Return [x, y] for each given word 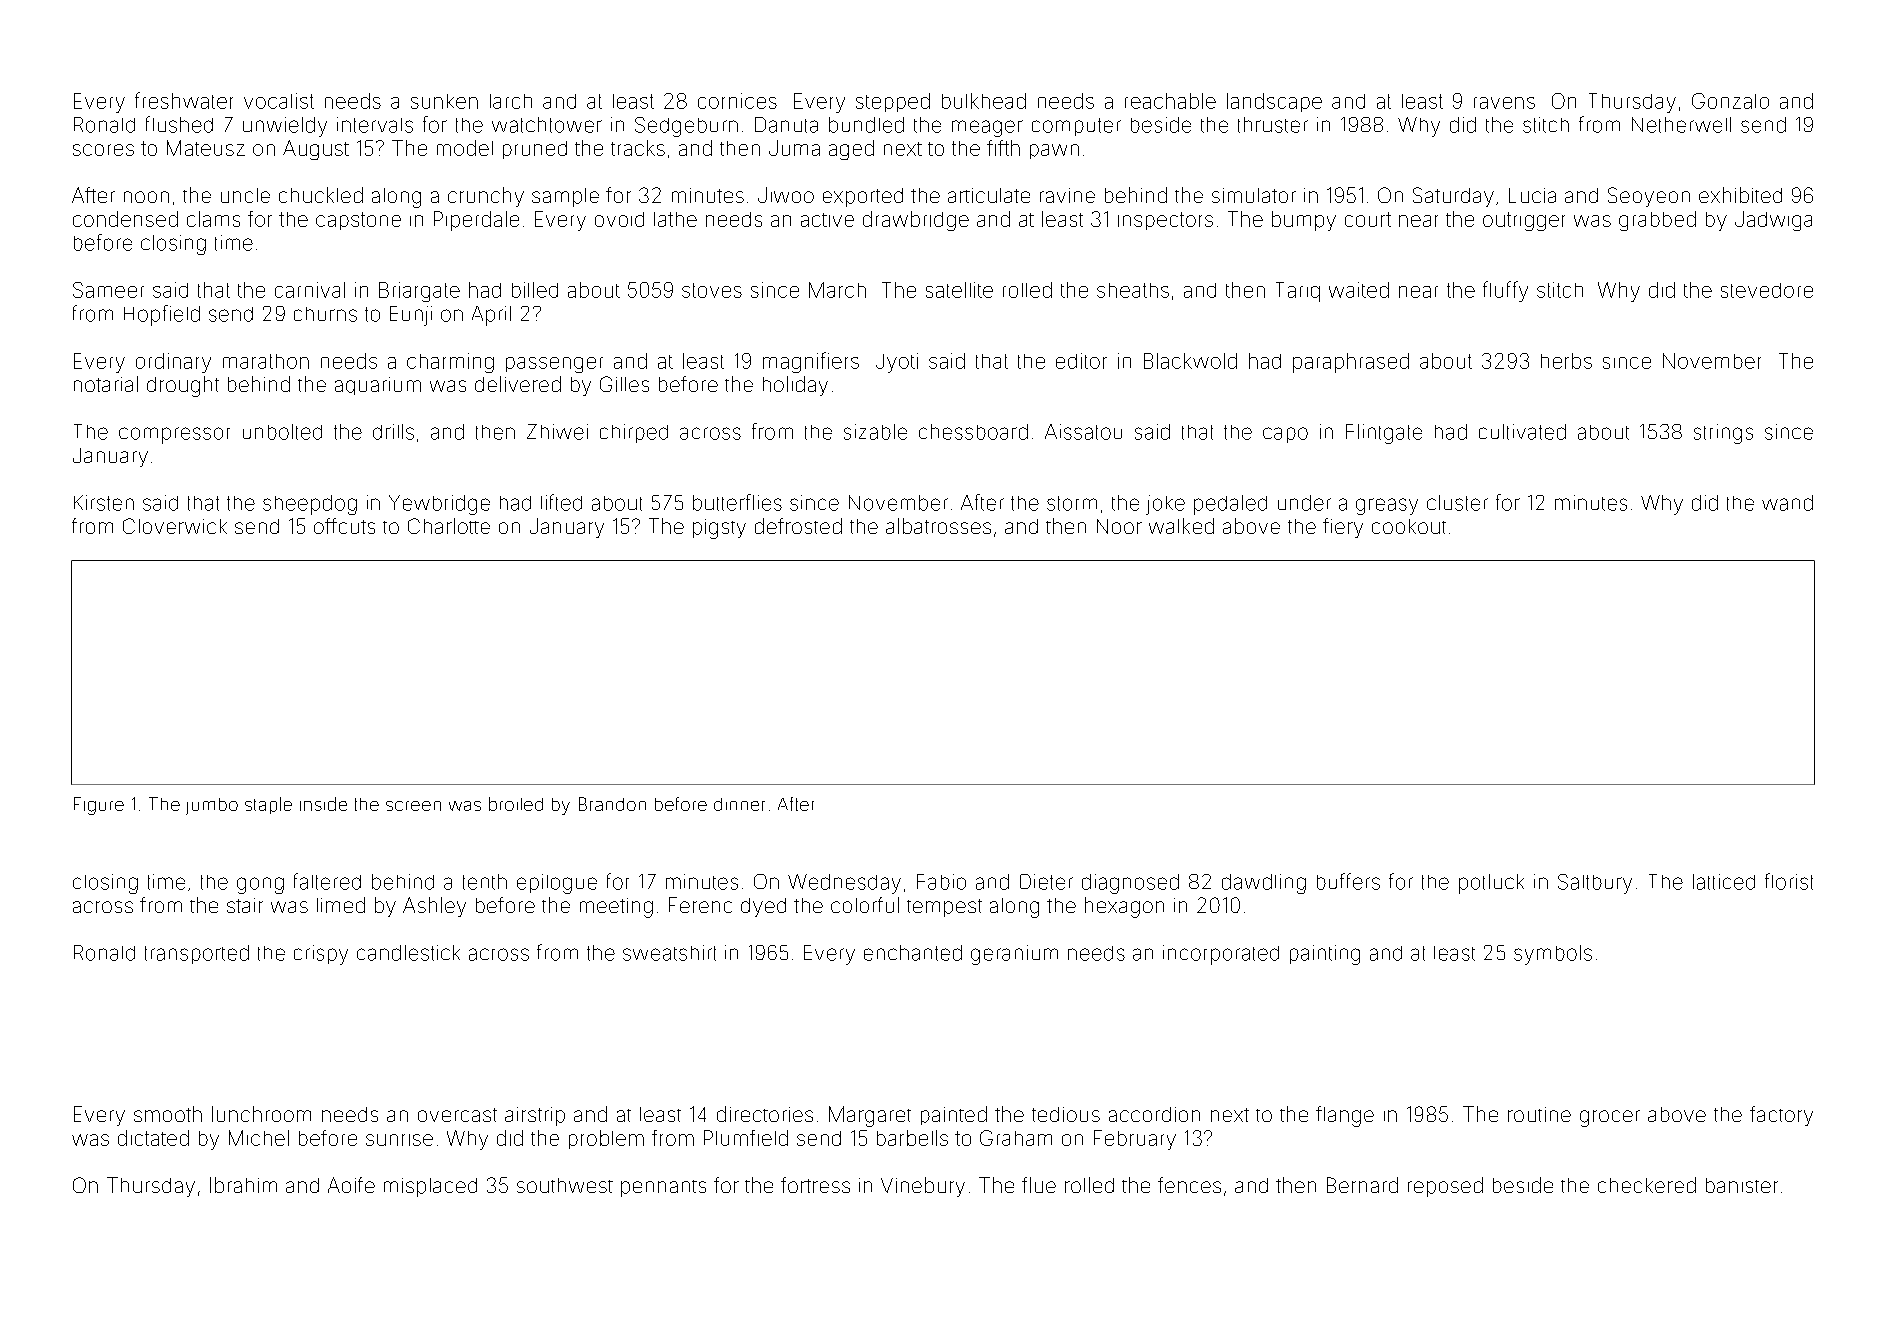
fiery [1343, 528]
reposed [1445, 1187]
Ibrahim [243, 1185]
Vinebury [923, 1187]
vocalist [279, 101]
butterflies [737, 502]
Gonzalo [1730, 101]
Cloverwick [175, 526]
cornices [737, 101]
